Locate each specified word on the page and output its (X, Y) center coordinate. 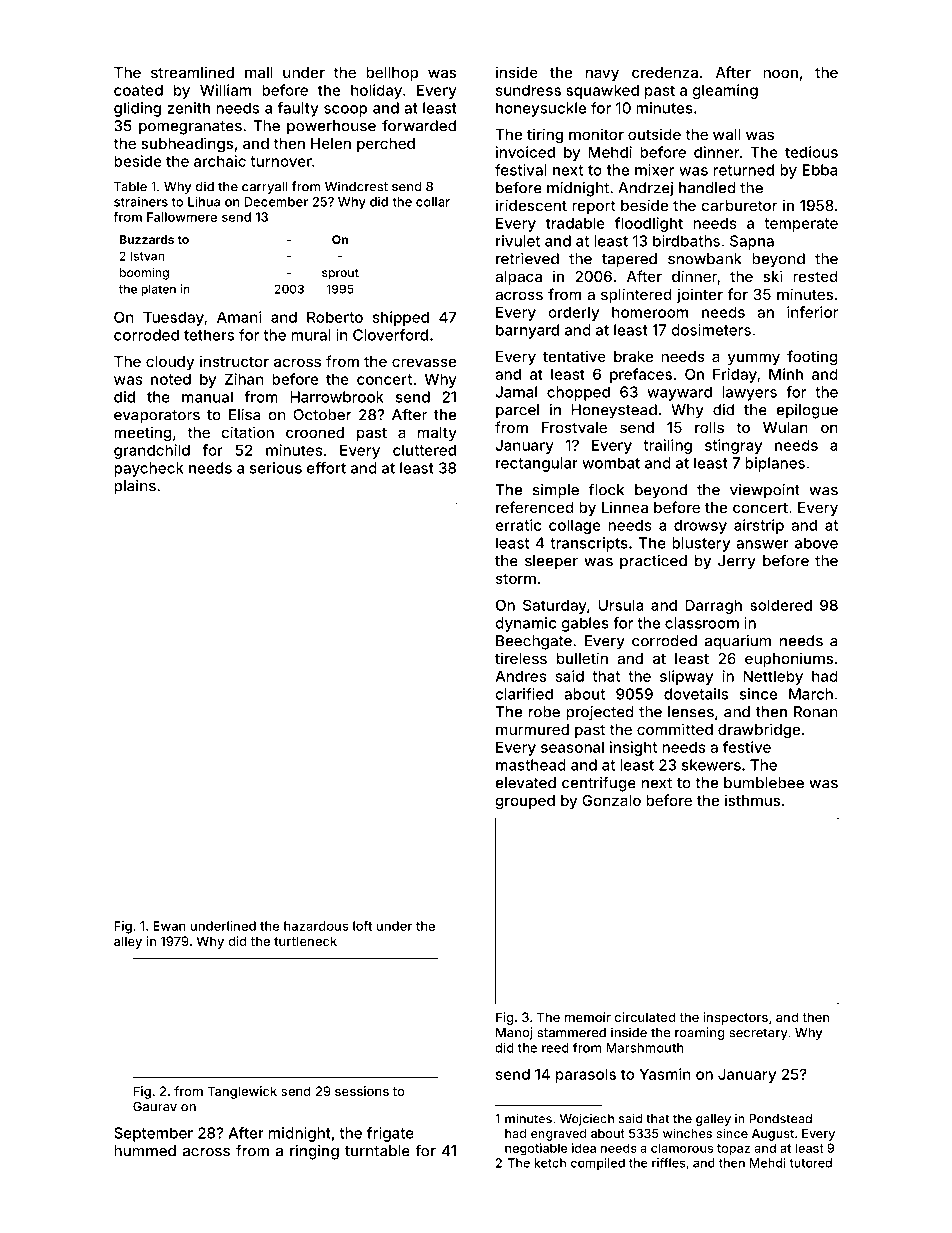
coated (138, 90)
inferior (812, 312)
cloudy (170, 363)
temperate (801, 225)
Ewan (169, 926)
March (811, 694)
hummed (145, 1151)
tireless (521, 658)
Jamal (516, 392)
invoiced (525, 152)
